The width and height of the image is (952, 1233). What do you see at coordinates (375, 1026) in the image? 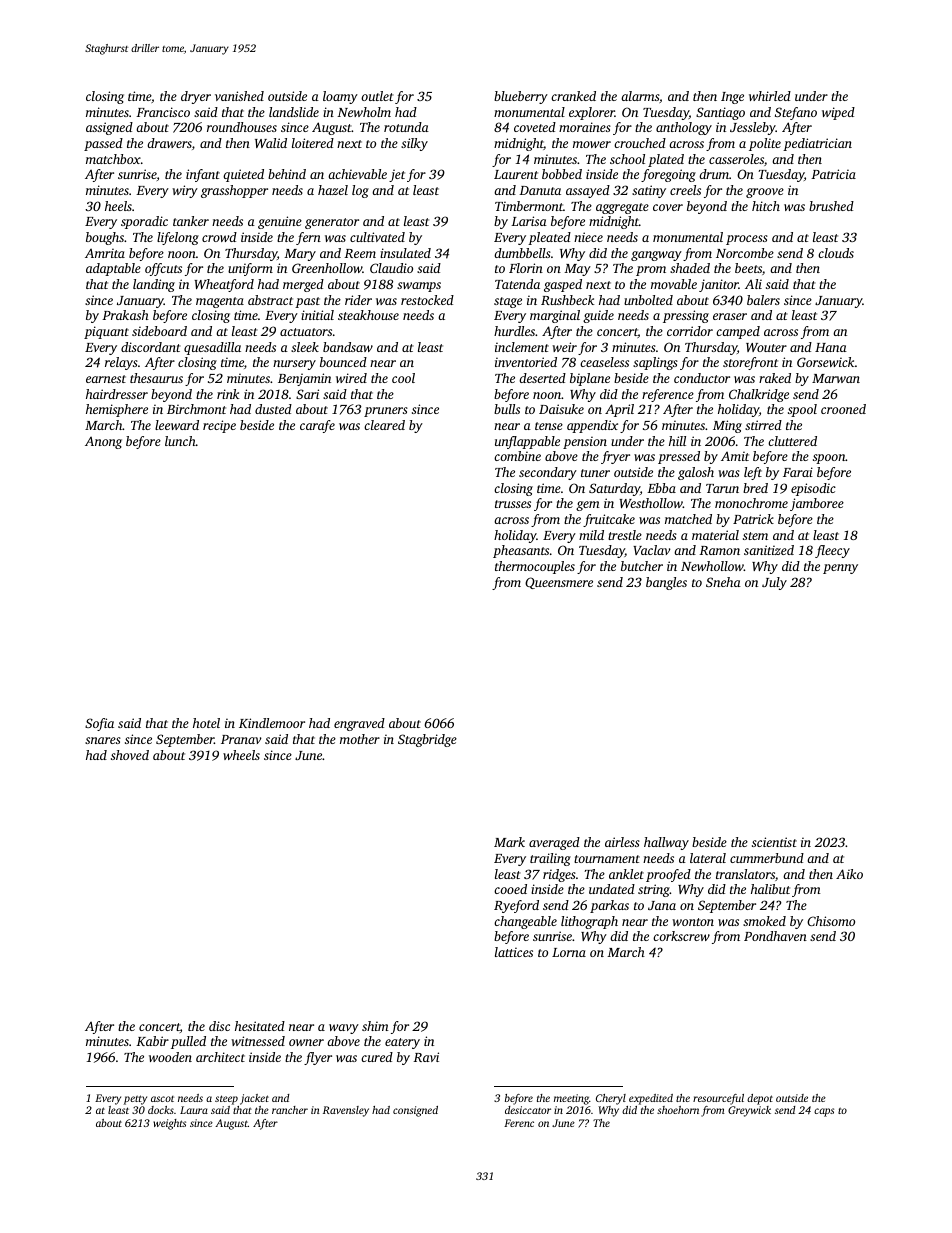
I see `shim` at bounding box center [375, 1026].
